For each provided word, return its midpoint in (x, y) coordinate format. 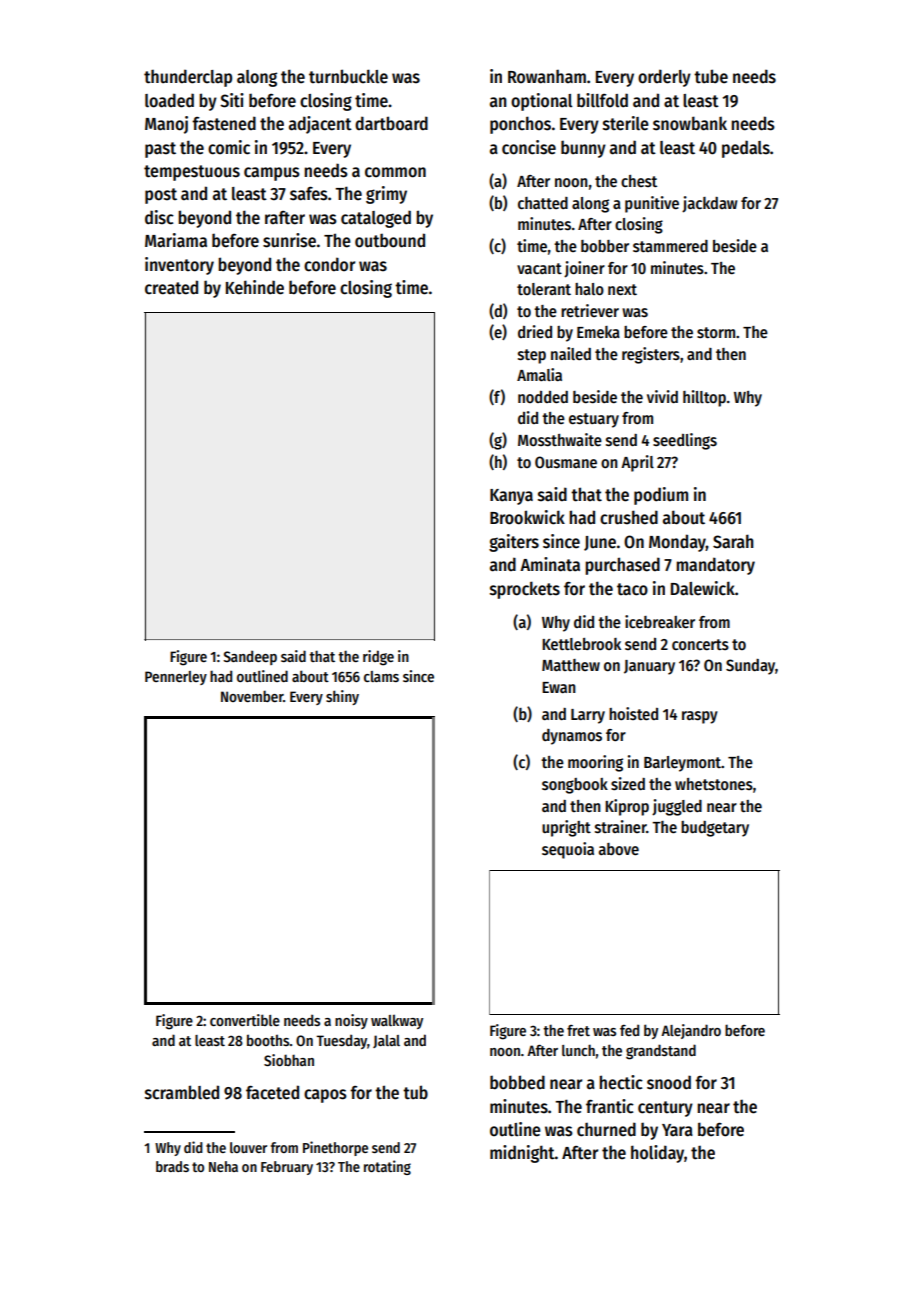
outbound (390, 240)
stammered (670, 246)
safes (309, 194)
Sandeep (250, 658)
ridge (378, 658)
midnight (522, 1154)
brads (172, 1166)
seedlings (685, 441)
